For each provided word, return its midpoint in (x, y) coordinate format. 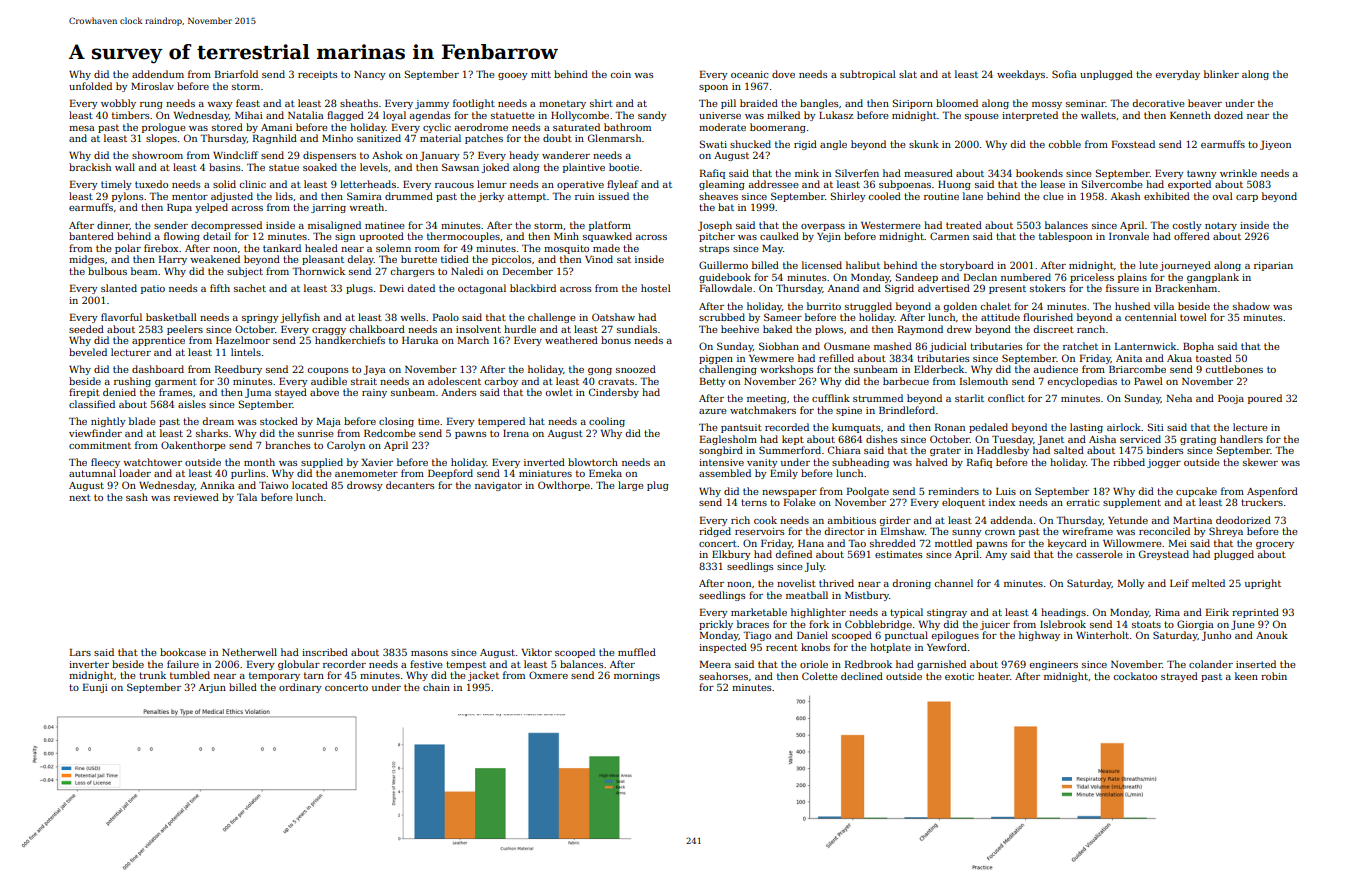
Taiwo (273, 485)
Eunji (95, 688)
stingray (947, 613)
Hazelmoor (243, 340)
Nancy (370, 75)
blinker (1221, 74)
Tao (857, 543)
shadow (1251, 306)
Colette (820, 676)
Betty (713, 382)
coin (620, 74)
